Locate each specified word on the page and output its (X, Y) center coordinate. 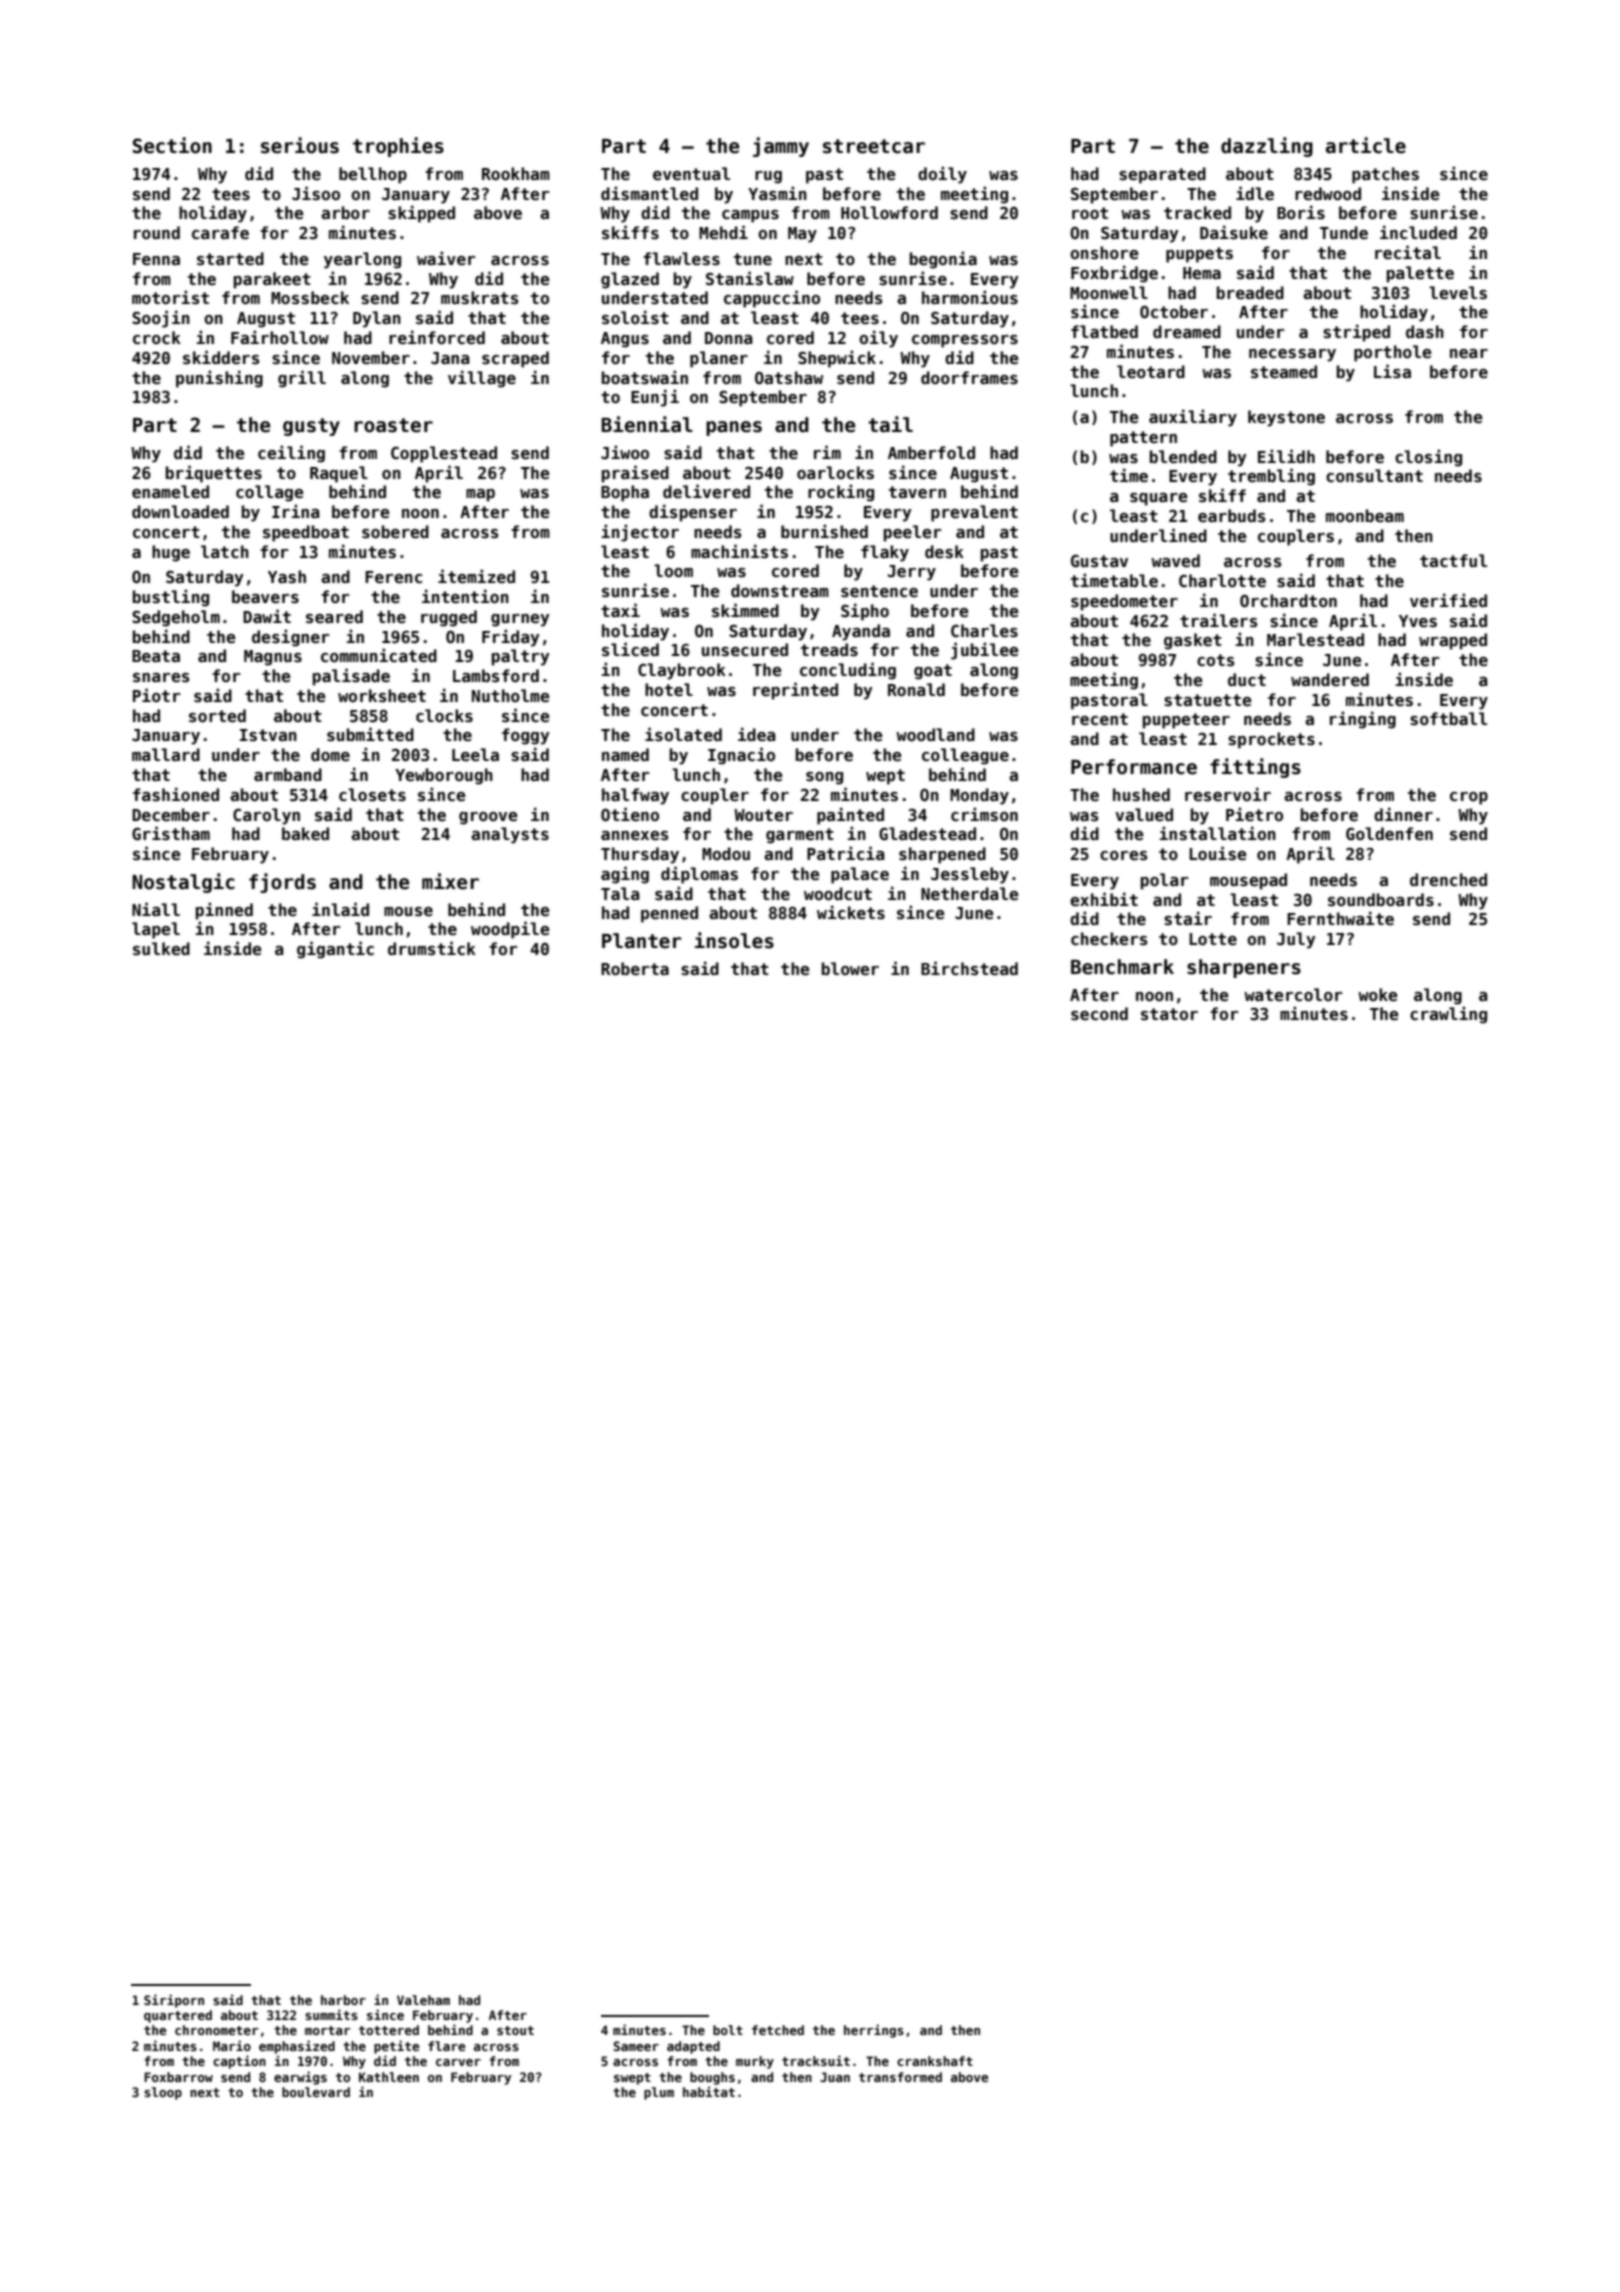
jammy (781, 147)
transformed (900, 2077)
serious (300, 145)
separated (1162, 175)
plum (659, 2093)
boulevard (316, 2092)
